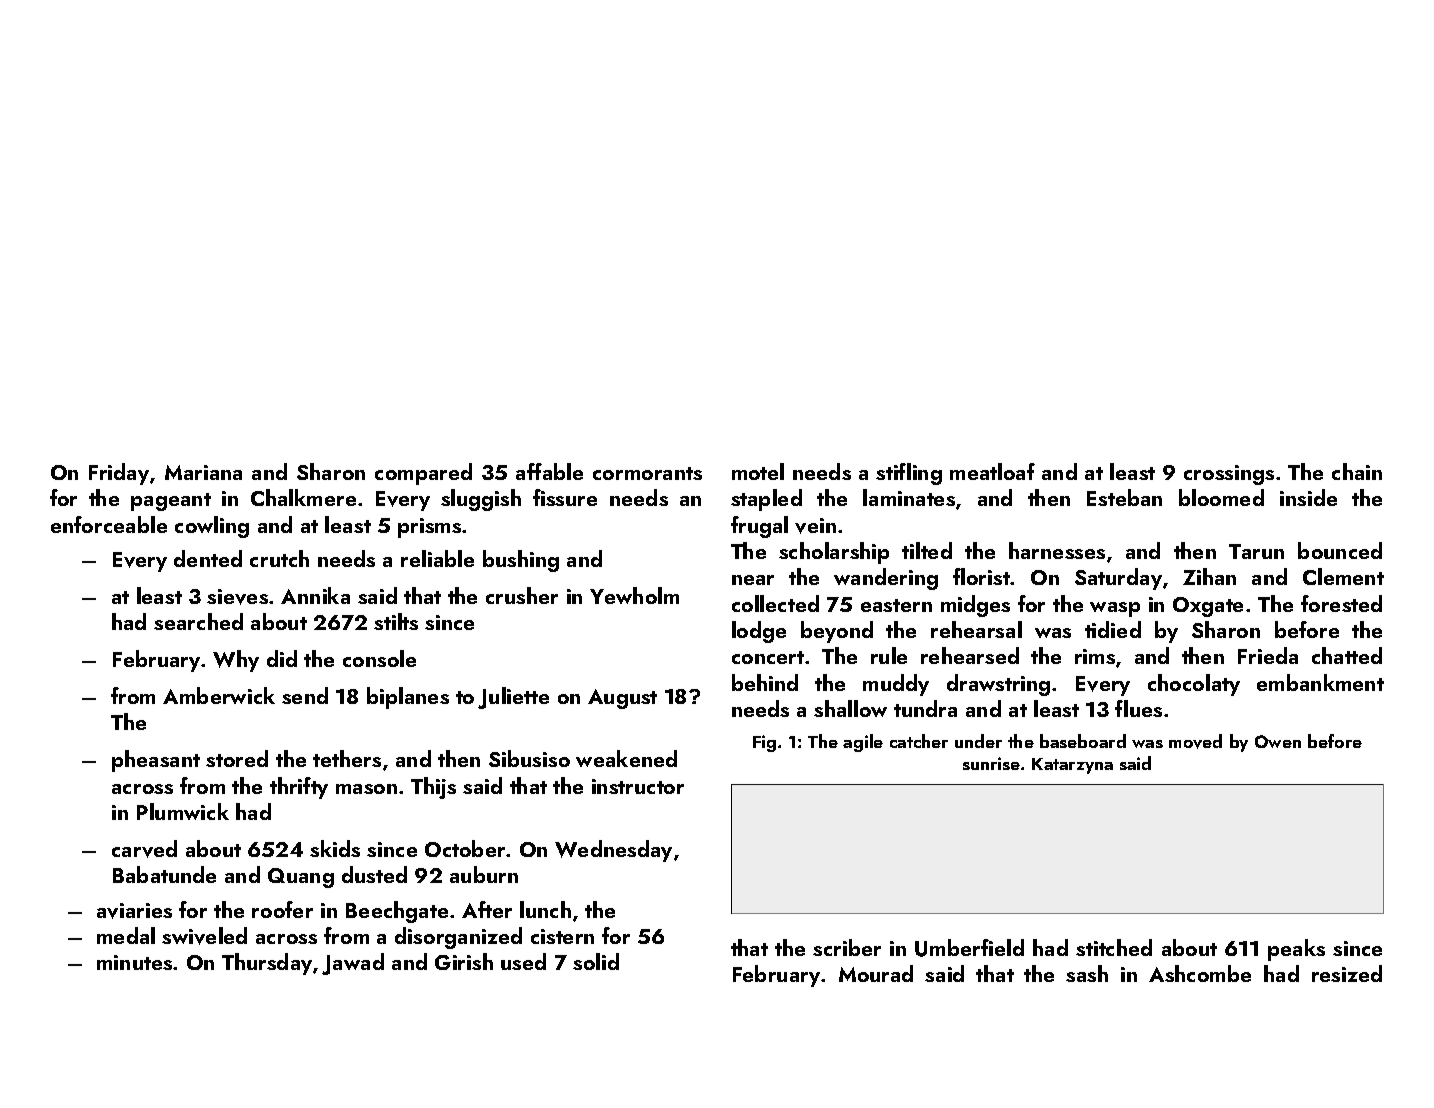 Image resolution: width=1434 pixels, height=1108 pixels. I want to click on Beechgate, so click(397, 912).
